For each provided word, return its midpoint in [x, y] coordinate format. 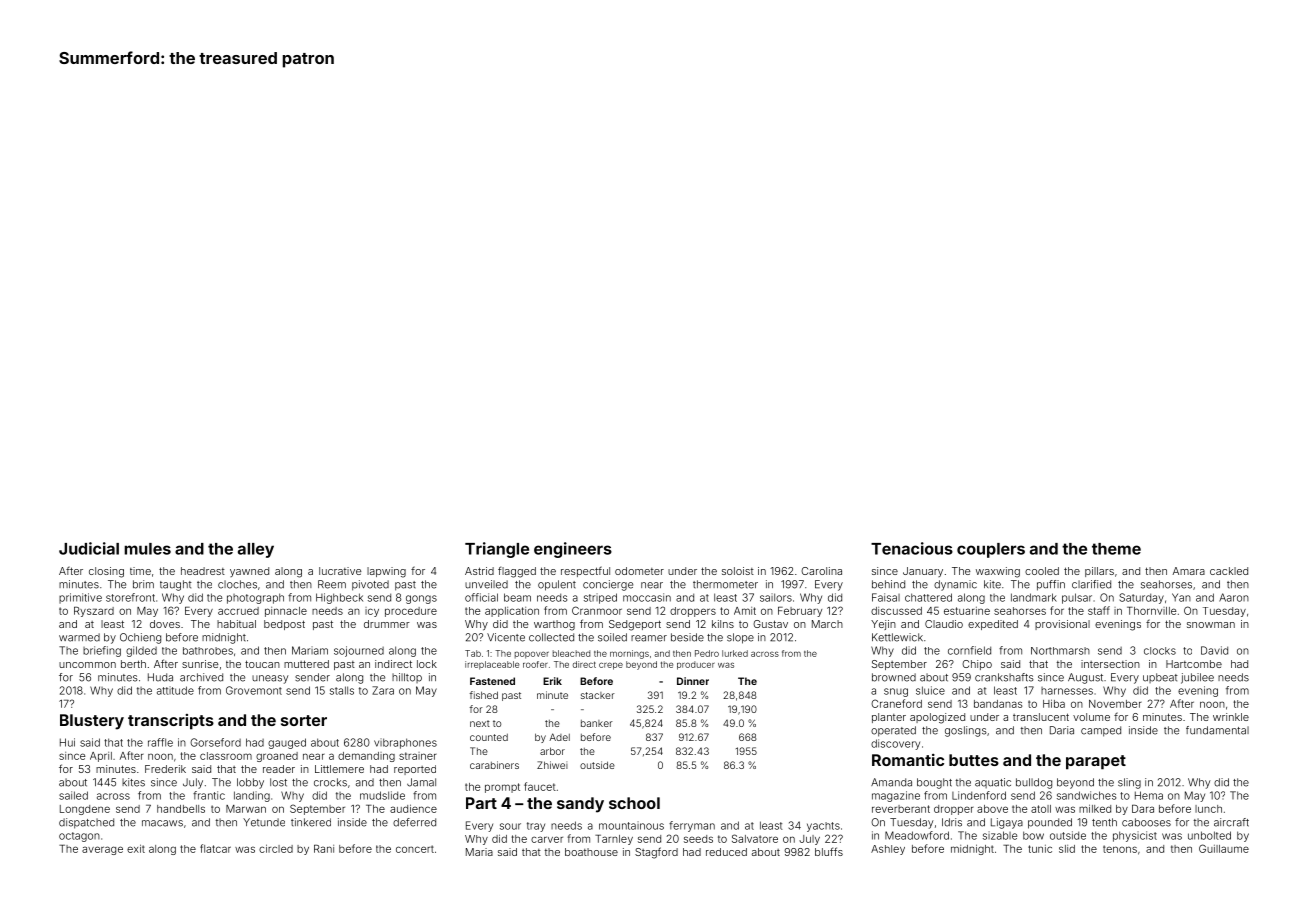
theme [1116, 549]
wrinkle [1231, 717]
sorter [304, 720]
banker [597, 723]
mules [147, 549]
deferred [414, 822]
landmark [1034, 597]
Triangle [497, 550]
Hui [67, 742]
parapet [1096, 762]
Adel [559, 737]
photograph [255, 598]
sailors [776, 597]
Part [481, 803]
